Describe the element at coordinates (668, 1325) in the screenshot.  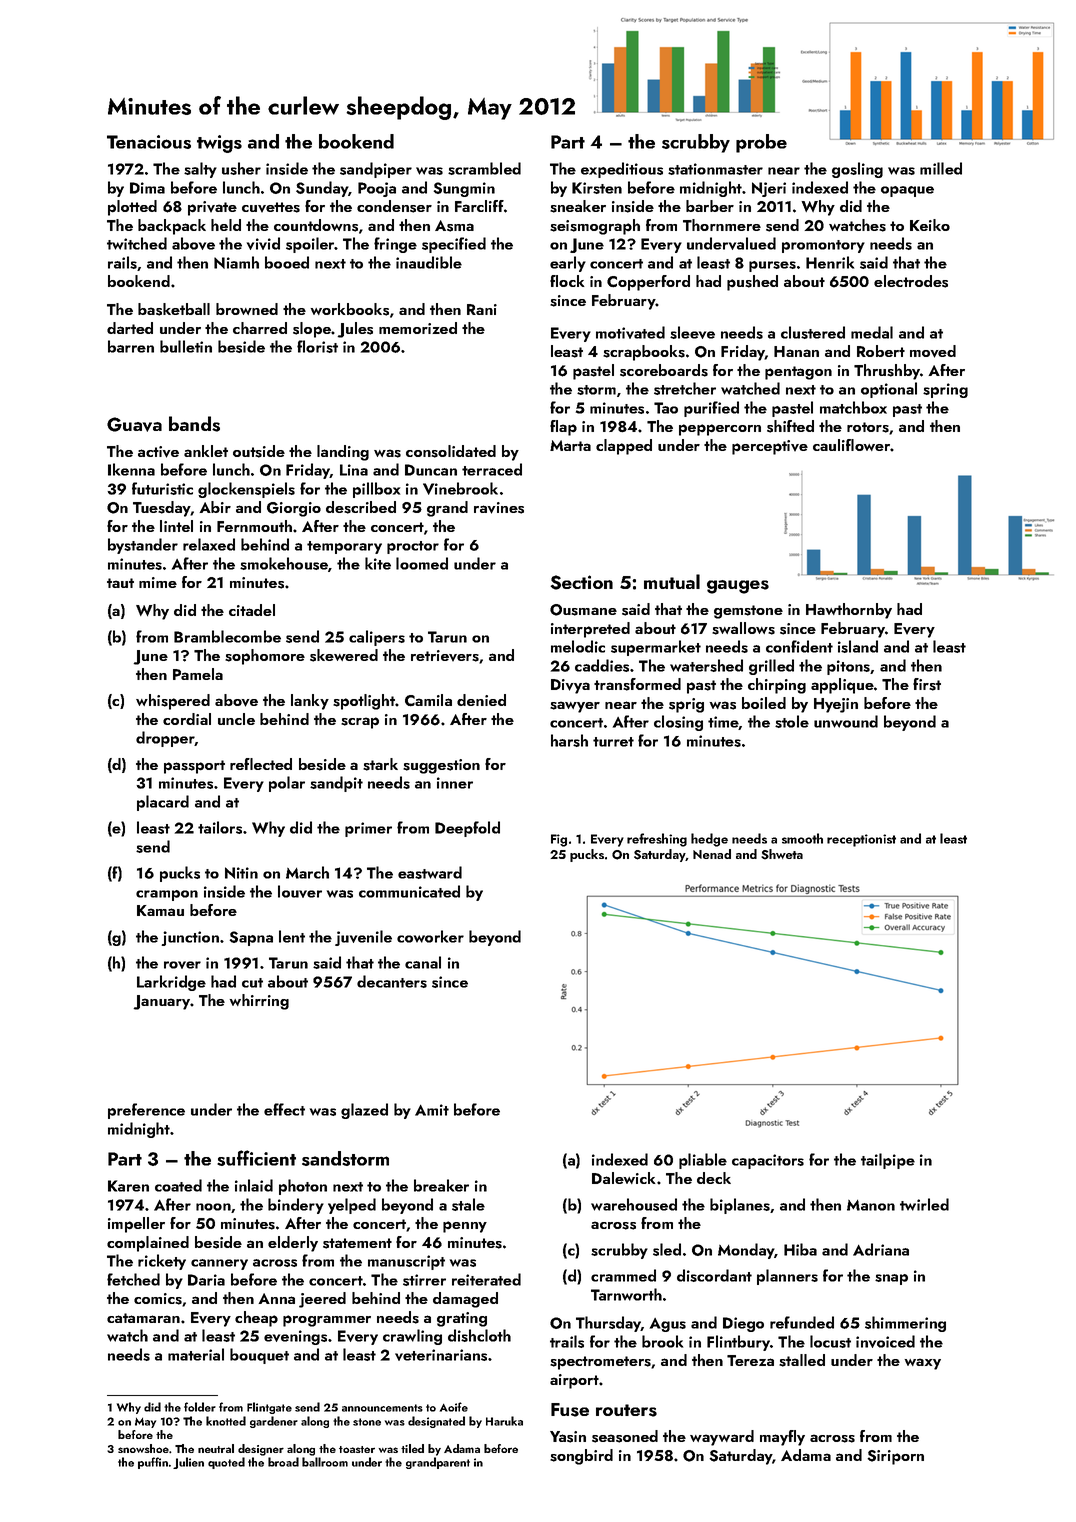
I see `Agus` at that location.
